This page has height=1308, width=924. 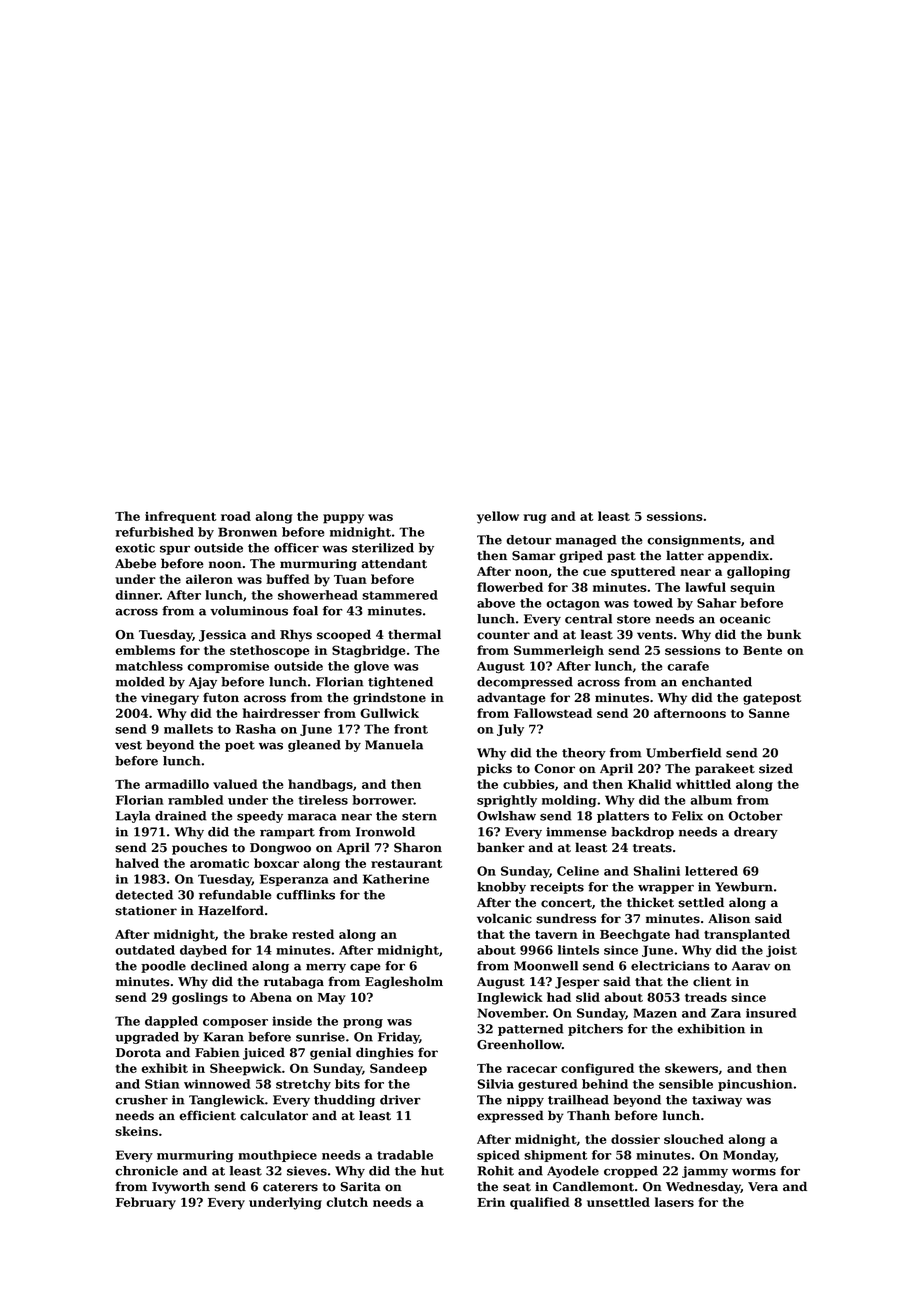 What do you see at coordinates (586, 541) in the page?
I see `managed` at bounding box center [586, 541].
